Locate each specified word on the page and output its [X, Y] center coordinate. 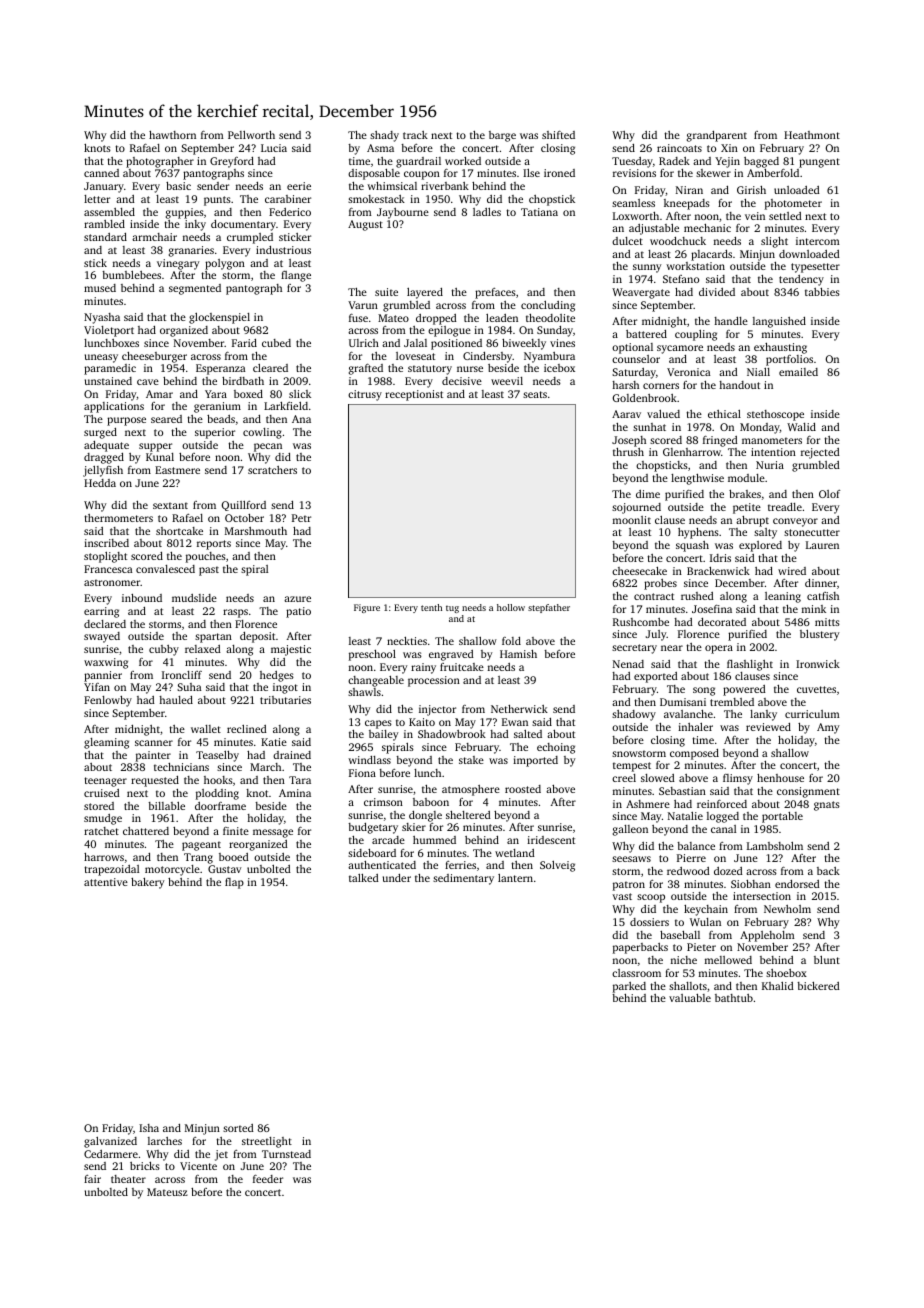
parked [629, 987]
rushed [697, 596]
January [104, 187]
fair [92, 1179]
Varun [363, 305]
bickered [818, 986]
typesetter [815, 268]
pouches [206, 557]
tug [452, 609]
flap [234, 883]
